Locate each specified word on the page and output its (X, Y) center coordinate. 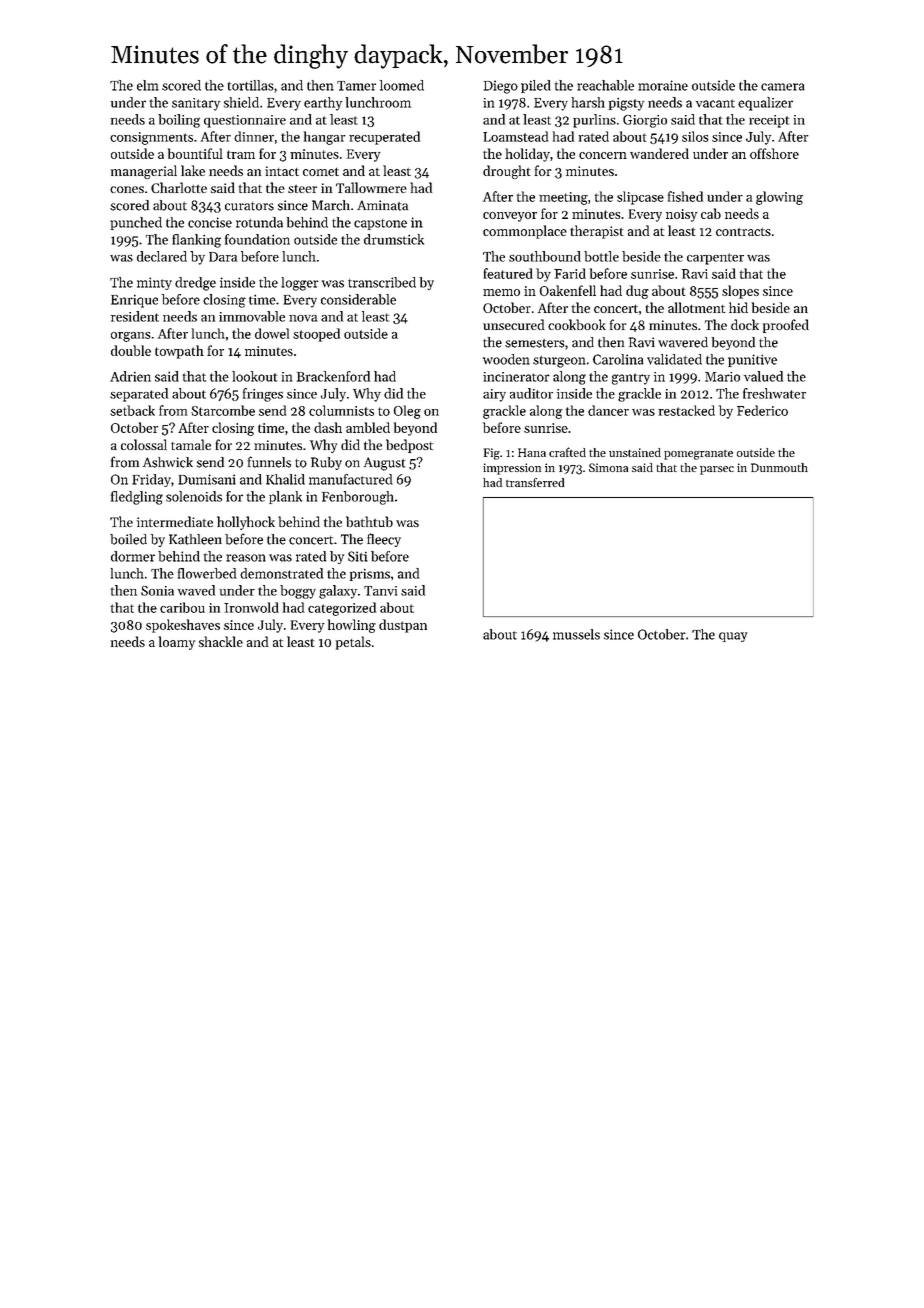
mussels (576, 634)
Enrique (134, 301)
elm (148, 85)
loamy (177, 643)
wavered (683, 342)
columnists (341, 410)
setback (132, 410)
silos (695, 136)
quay (733, 637)
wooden (506, 359)
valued (763, 376)
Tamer (356, 86)
